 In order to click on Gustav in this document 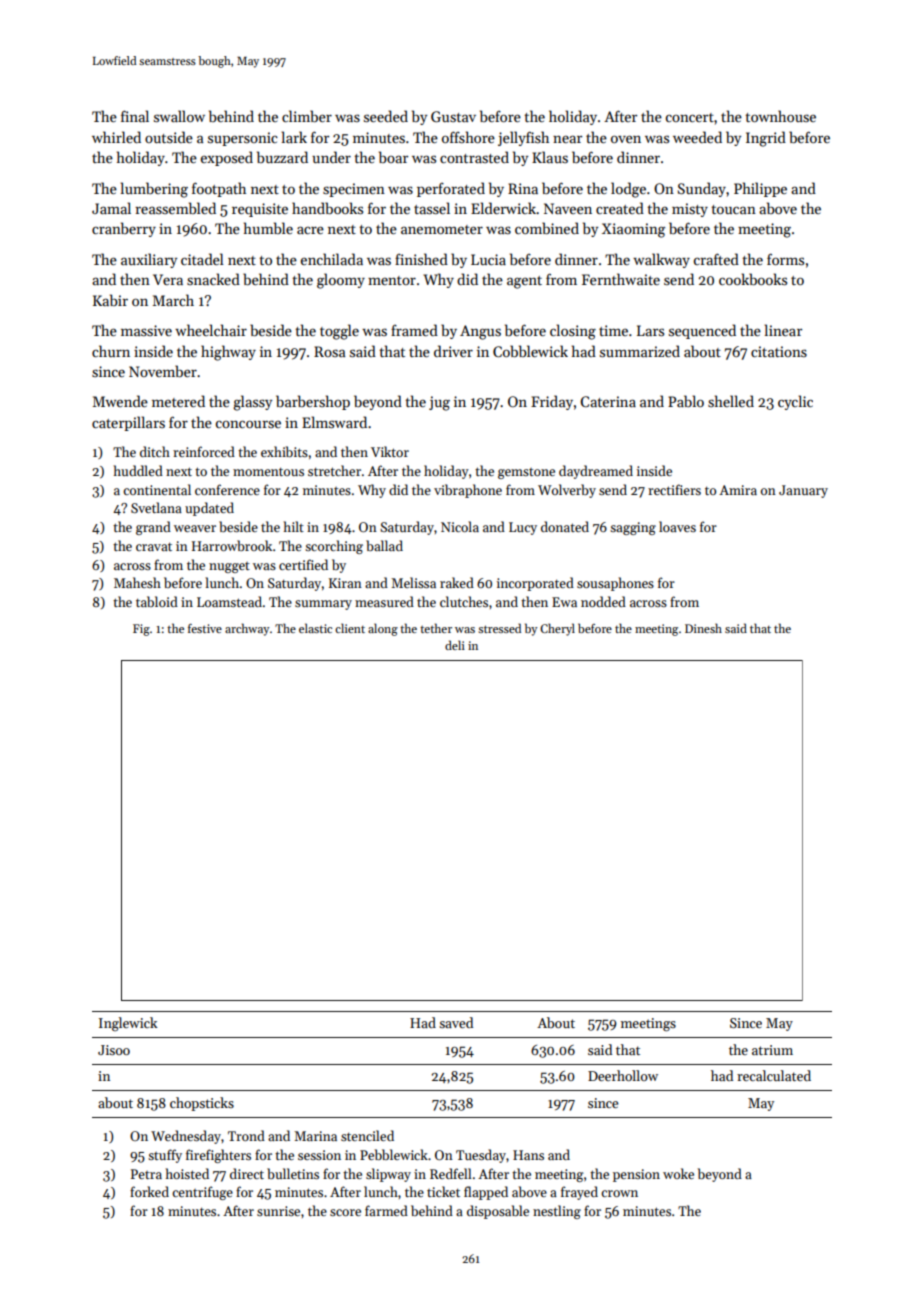, I will do `click(453, 116)`.
